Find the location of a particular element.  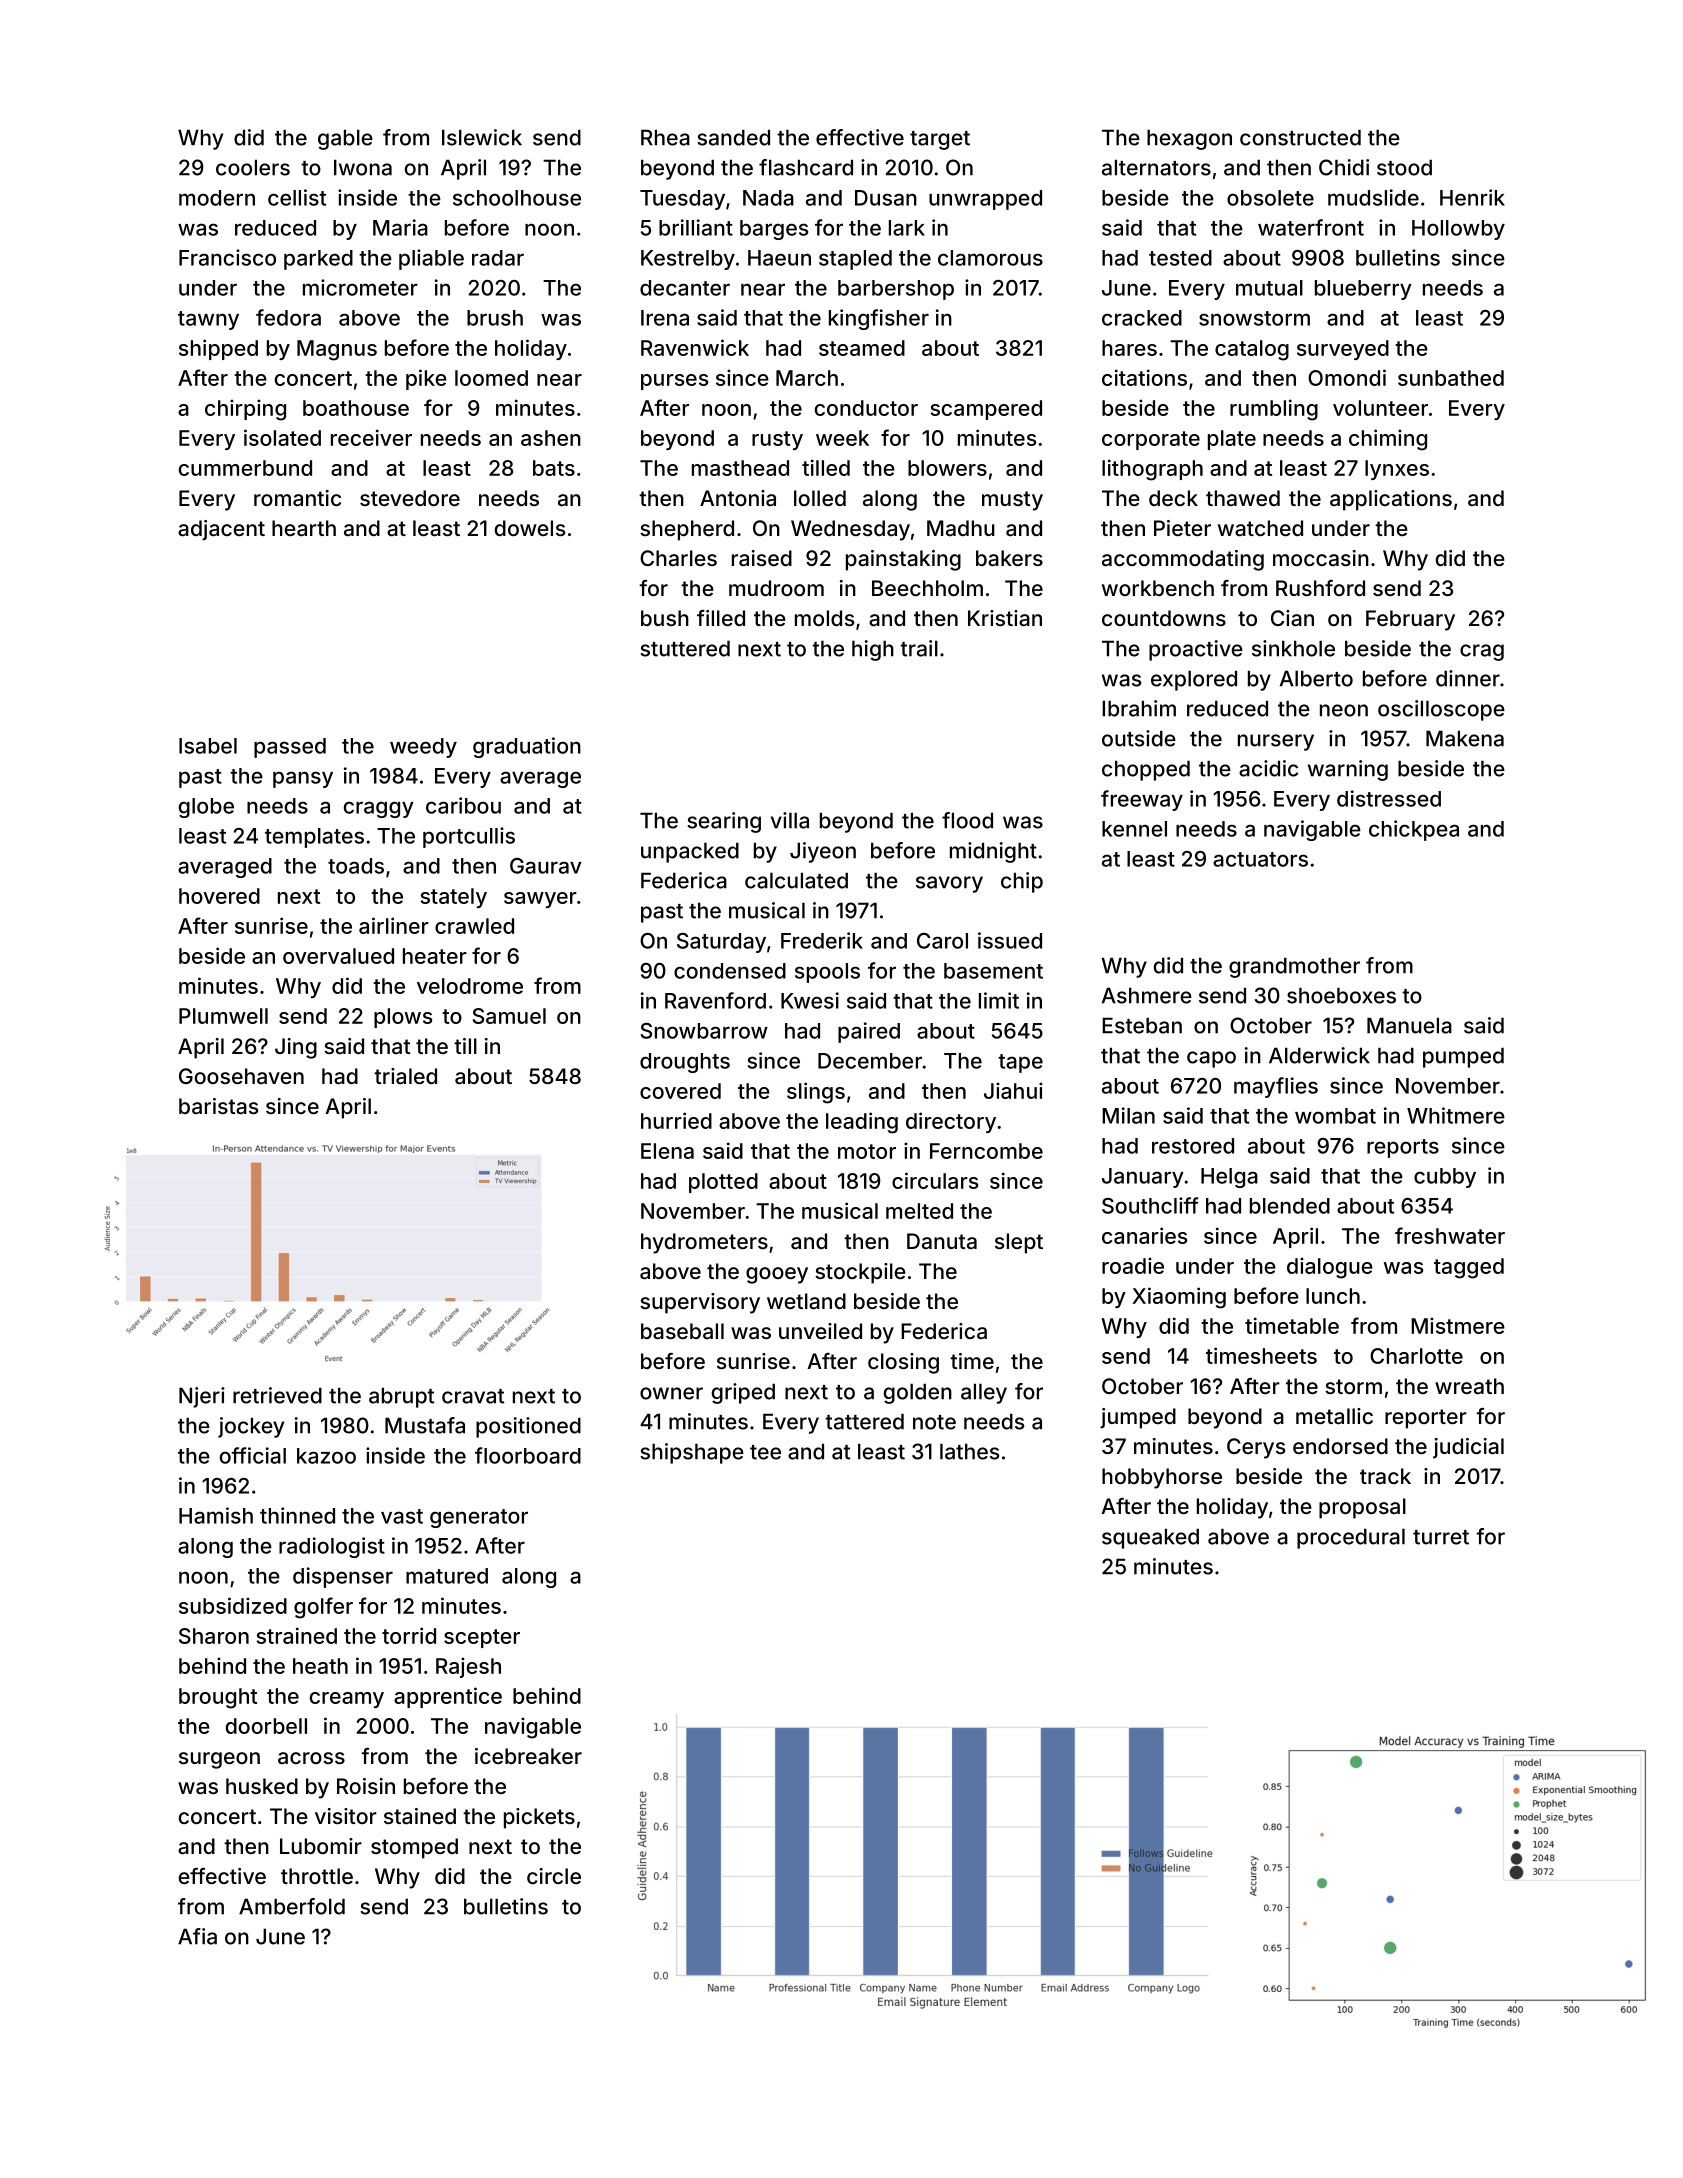

blowers is located at coordinates (947, 468).
